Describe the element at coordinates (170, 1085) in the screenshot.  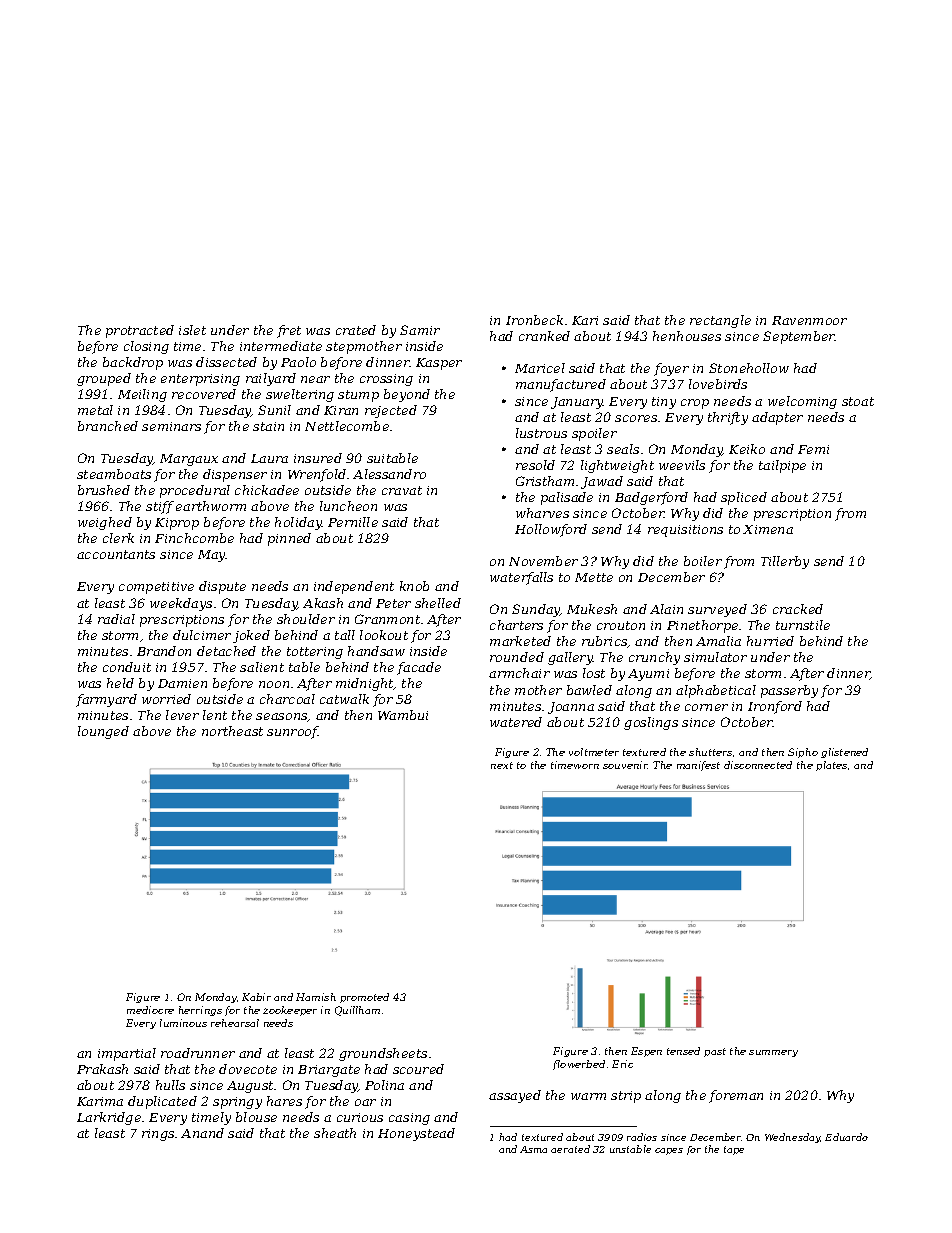
I see `hulls` at that location.
